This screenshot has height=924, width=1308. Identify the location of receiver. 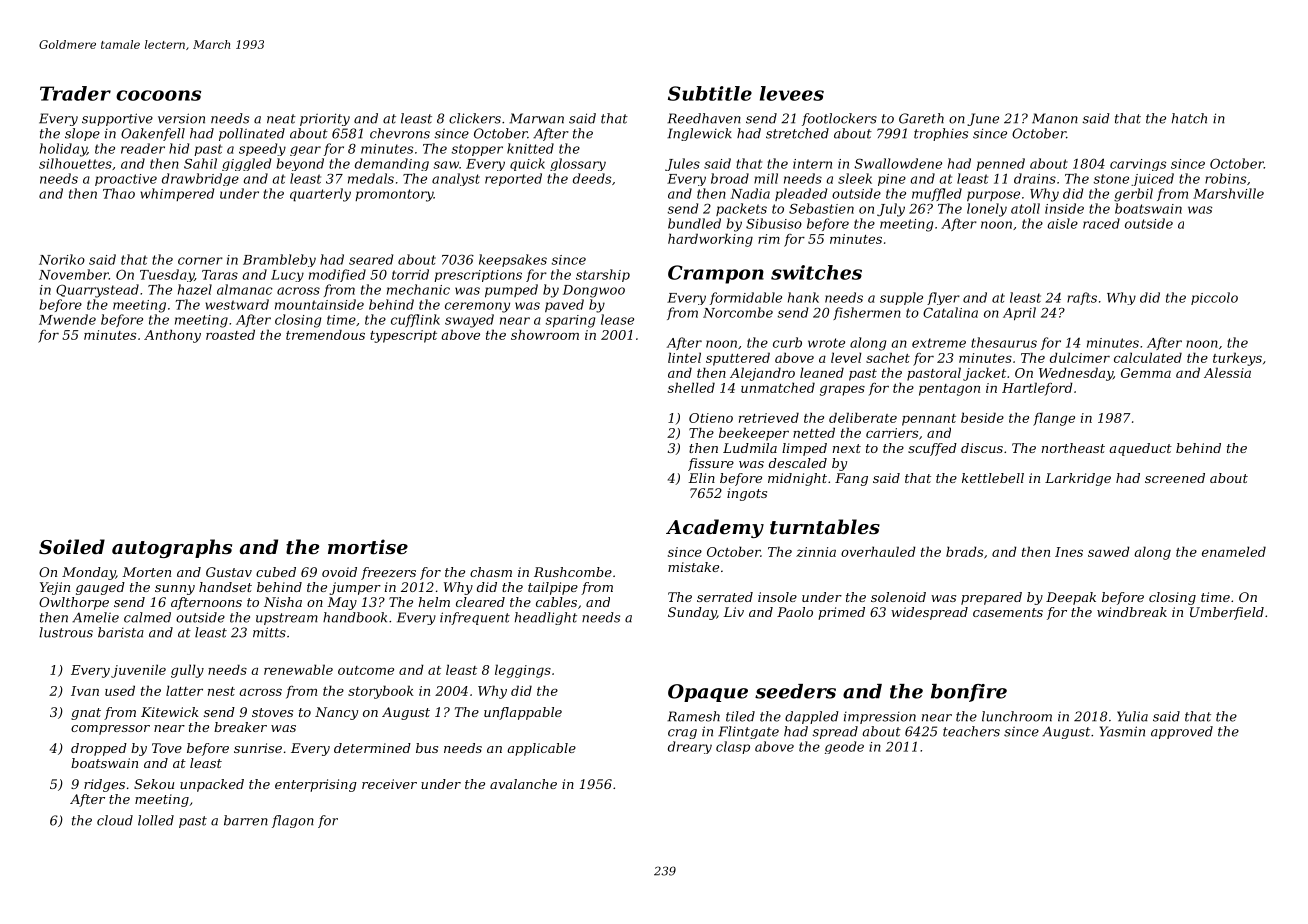
(389, 784).
